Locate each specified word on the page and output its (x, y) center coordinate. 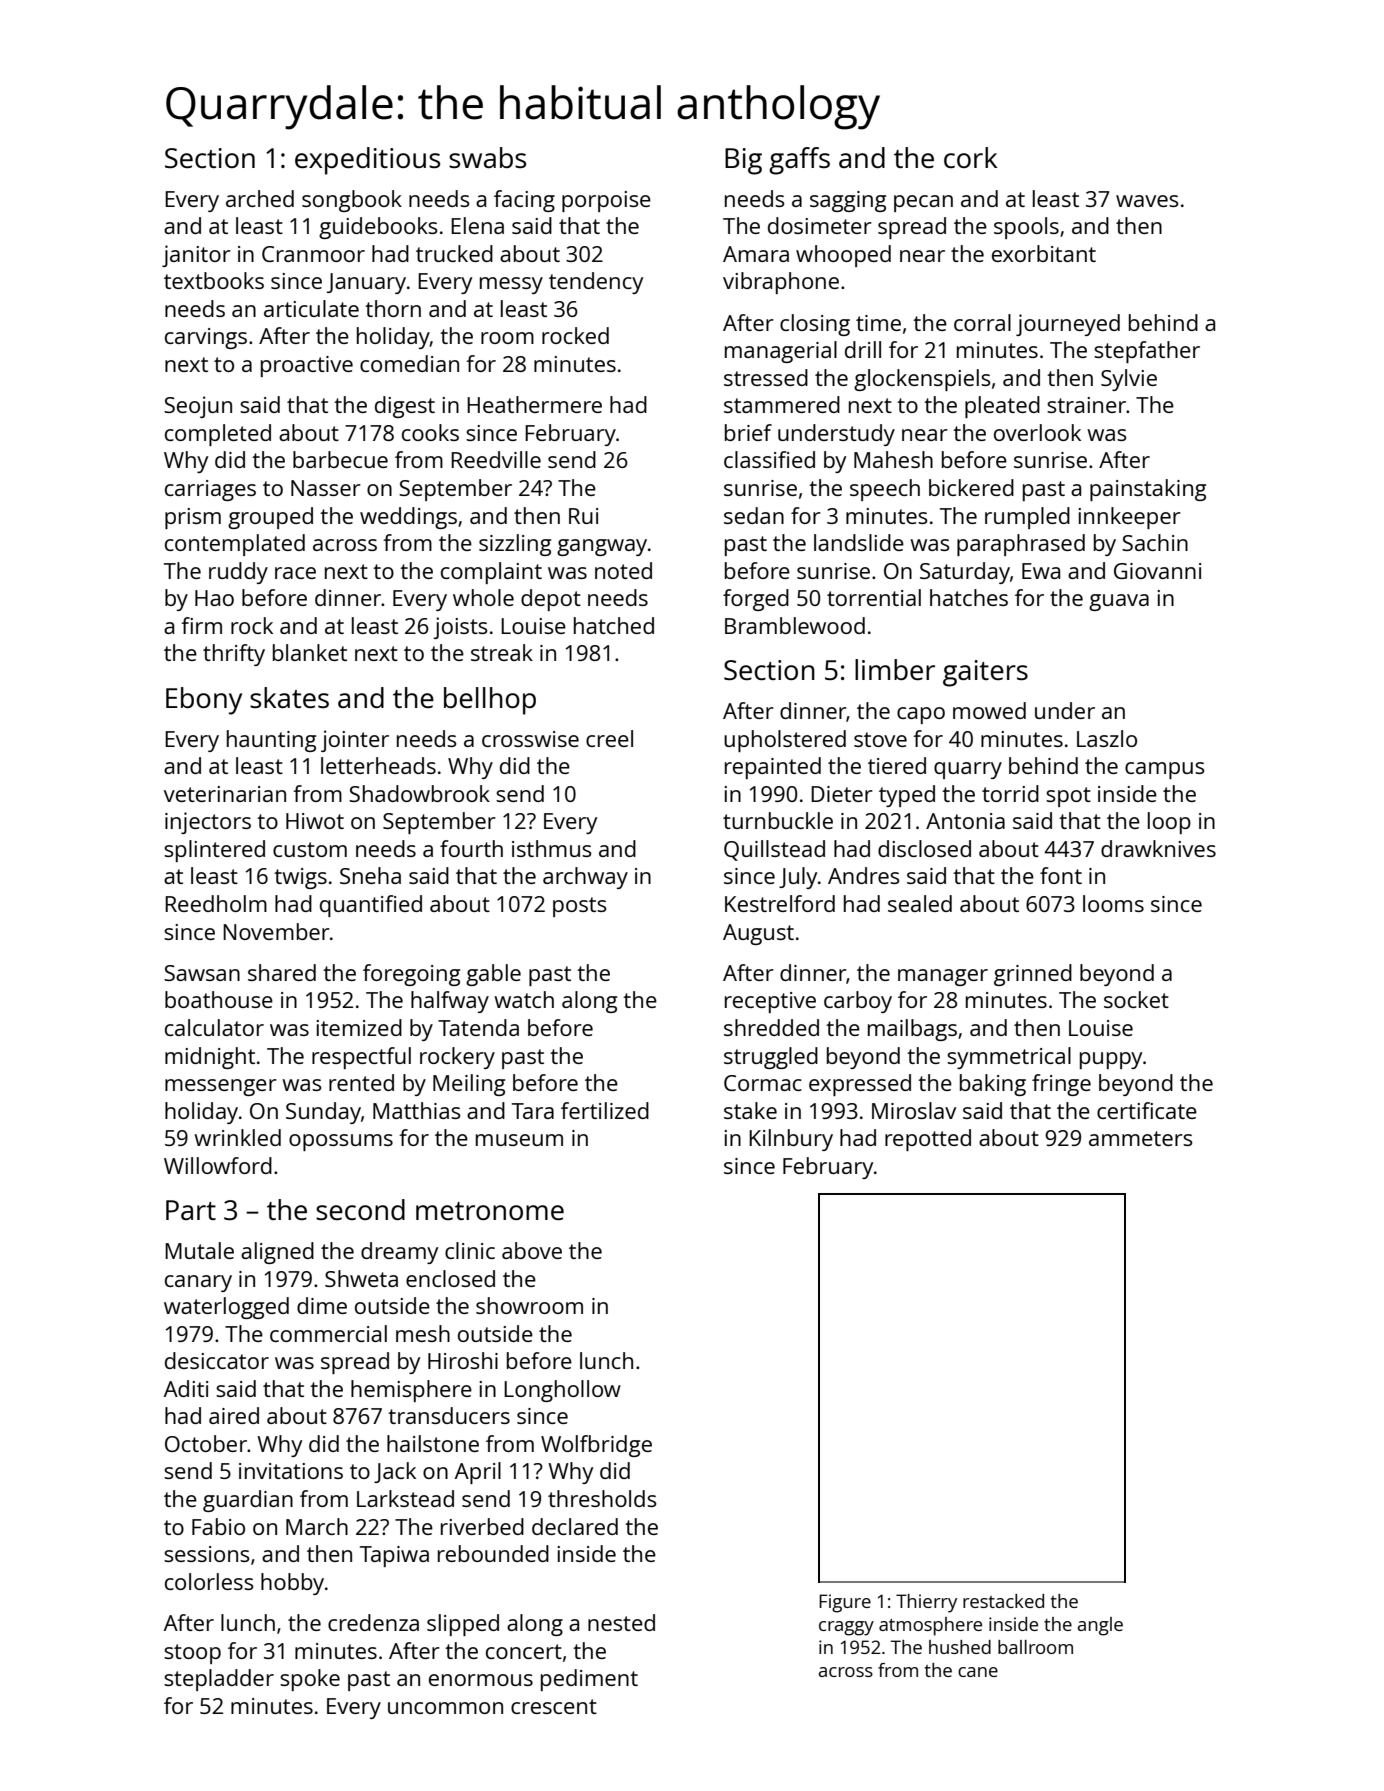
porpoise (606, 201)
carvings (206, 338)
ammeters (1141, 1138)
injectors (208, 823)
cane (978, 1672)
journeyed (1068, 325)
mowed (989, 710)
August (758, 934)
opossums (341, 1142)
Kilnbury (791, 1140)
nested (621, 1622)
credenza (373, 1622)
